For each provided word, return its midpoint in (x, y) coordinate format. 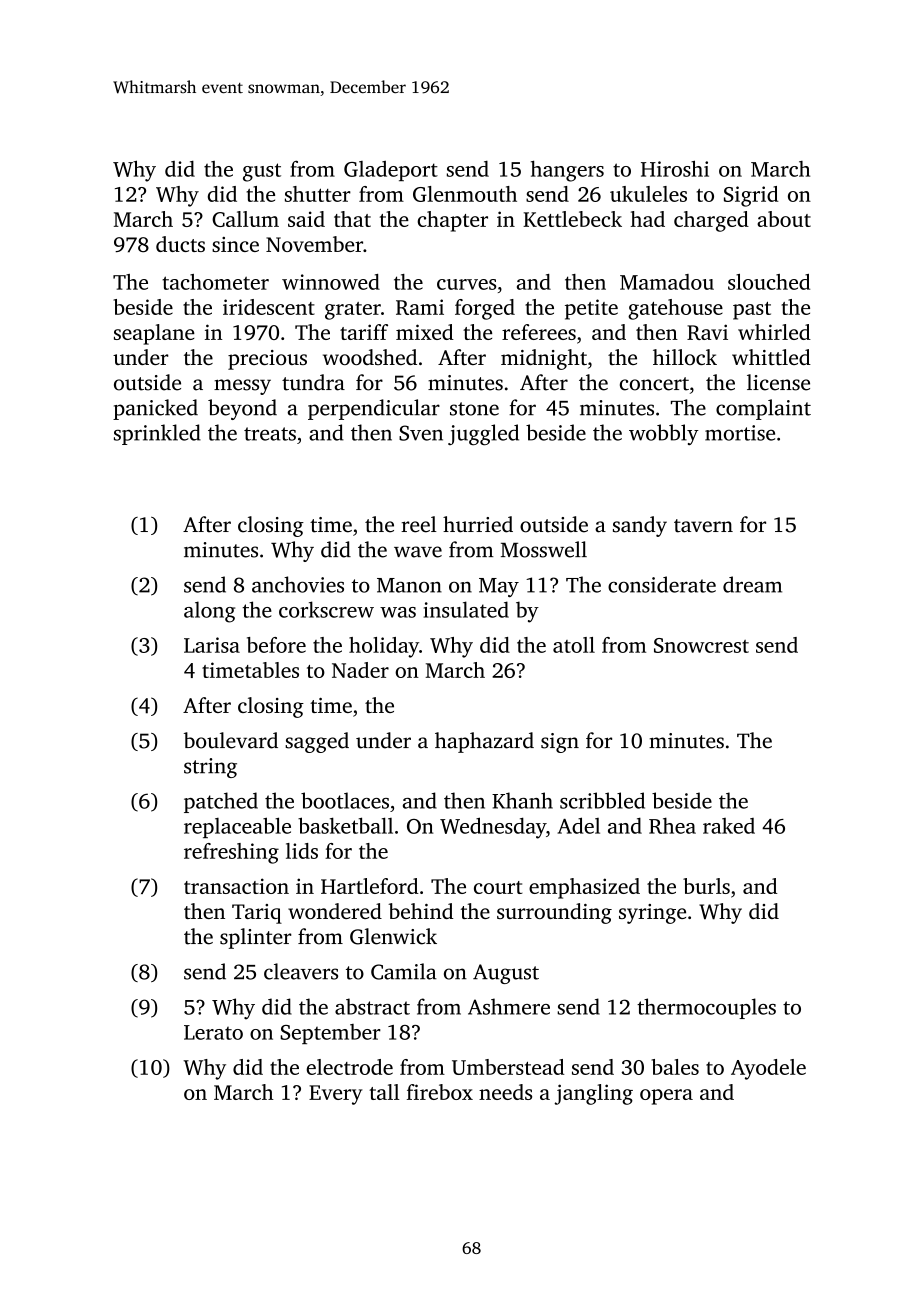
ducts (180, 244)
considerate (662, 584)
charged (711, 221)
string (210, 768)
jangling (593, 1094)
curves (466, 284)
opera (666, 1097)
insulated (466, 609)
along (209, 612)
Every (335, 1095)
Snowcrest (701, 645)
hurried (478, 524)
